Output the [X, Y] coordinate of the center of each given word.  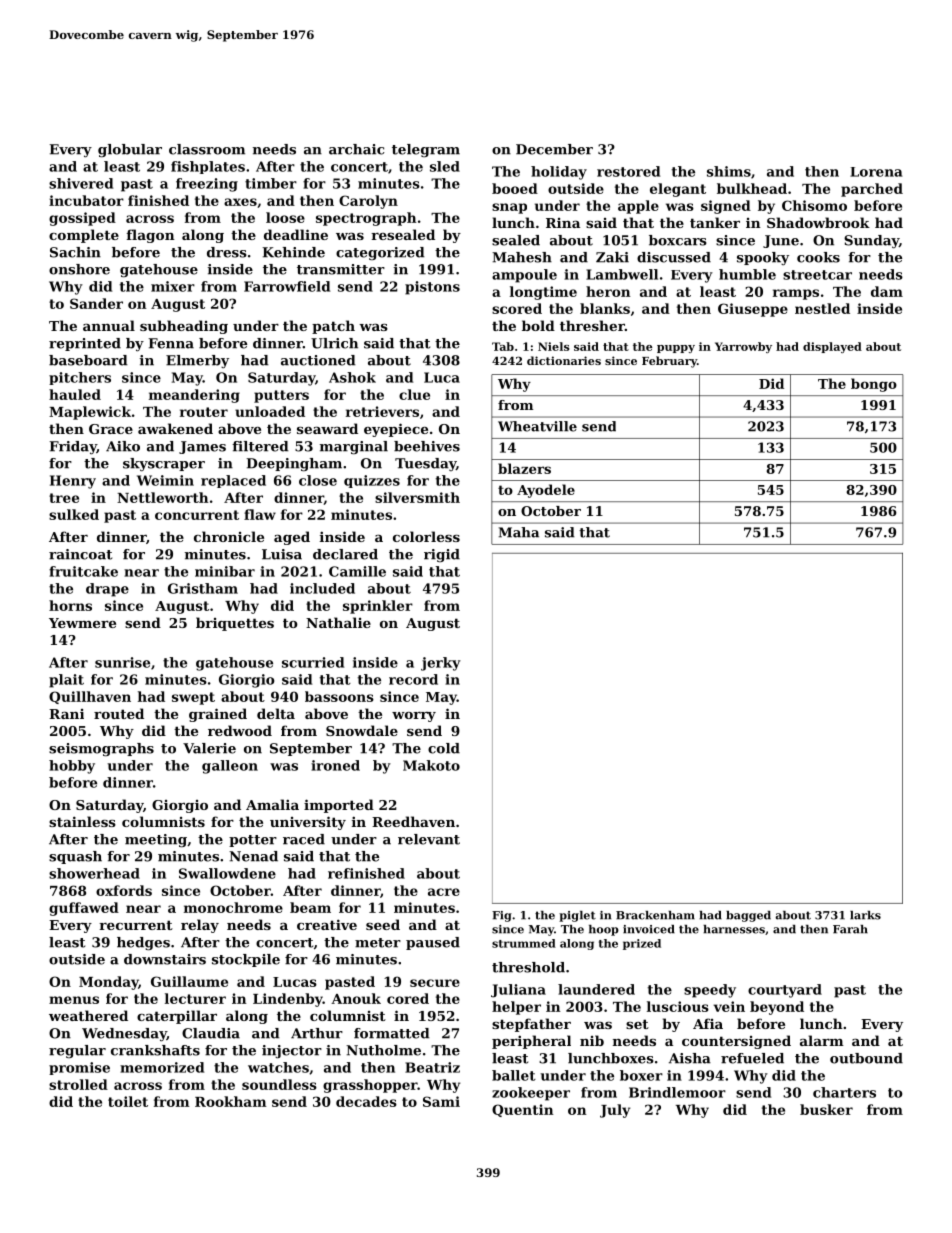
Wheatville [537, 426]
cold [444, 748]
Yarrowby [743, 347]
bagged [748, 916]
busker [826, 1109]
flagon [151, 236]
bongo [874, 385]
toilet [128, 1101]
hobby [72, 767]
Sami [441, 1101]
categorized [380, 253]
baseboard [88, 360]
